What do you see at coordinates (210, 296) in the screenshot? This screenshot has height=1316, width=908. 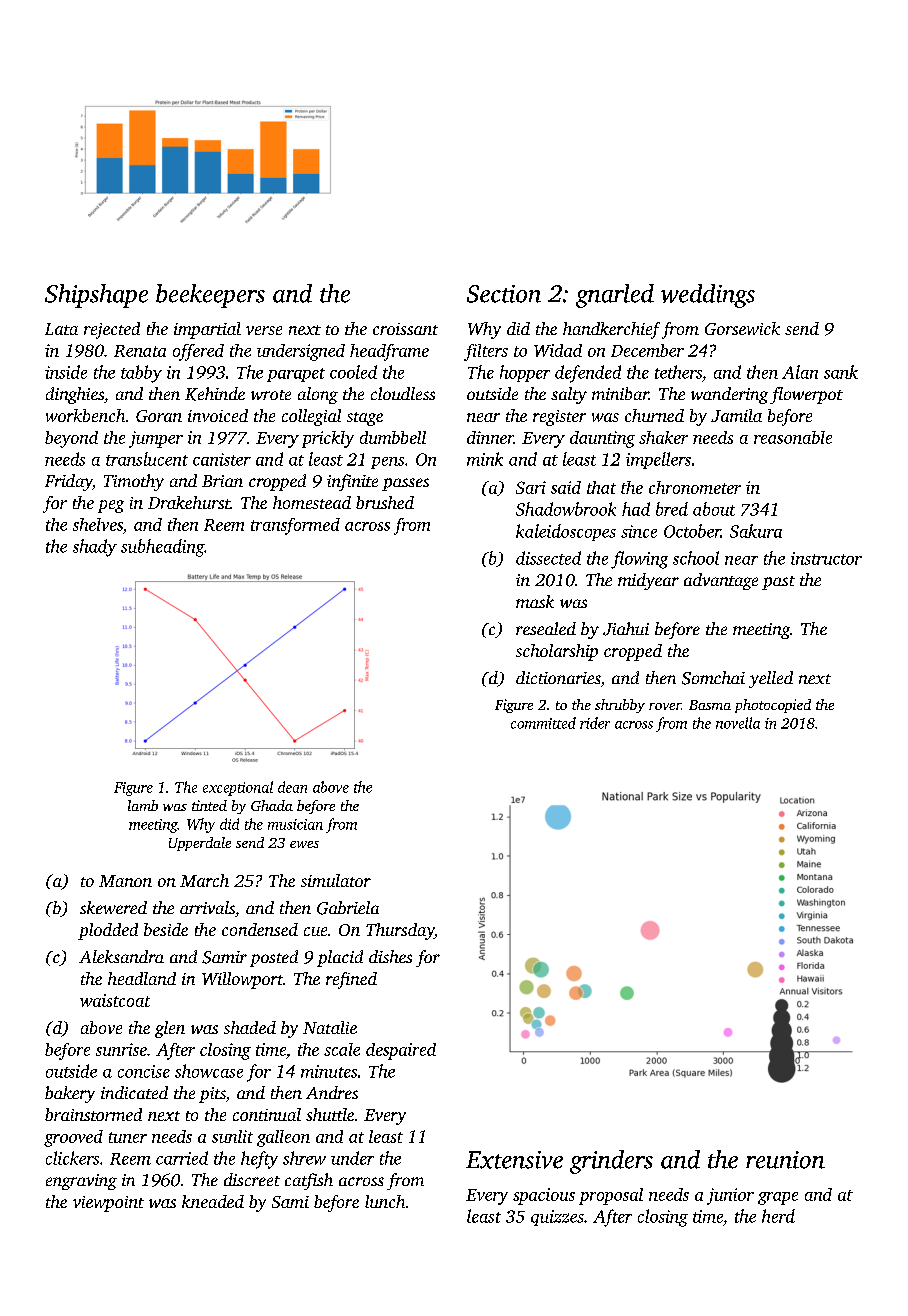 I see `beekeepers` at bounding box center [210, 296].
